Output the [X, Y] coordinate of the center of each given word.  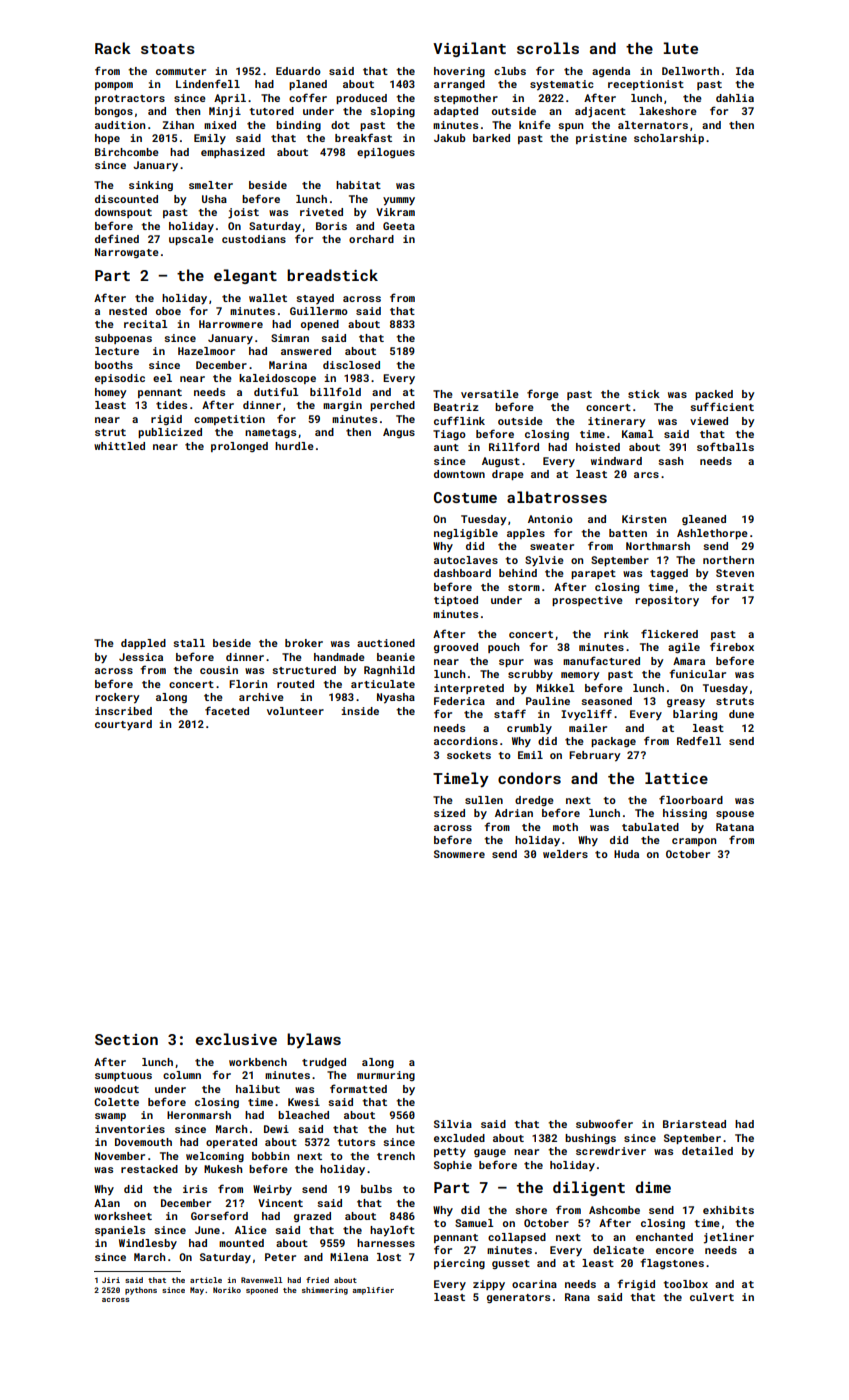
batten [628, 533]
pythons [141, 1291]
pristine [601, 139]
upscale [191, 240]
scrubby [530, 675]
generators [518, 1298]
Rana [577, 1297]
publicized [170, 433]
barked [491, 138]
